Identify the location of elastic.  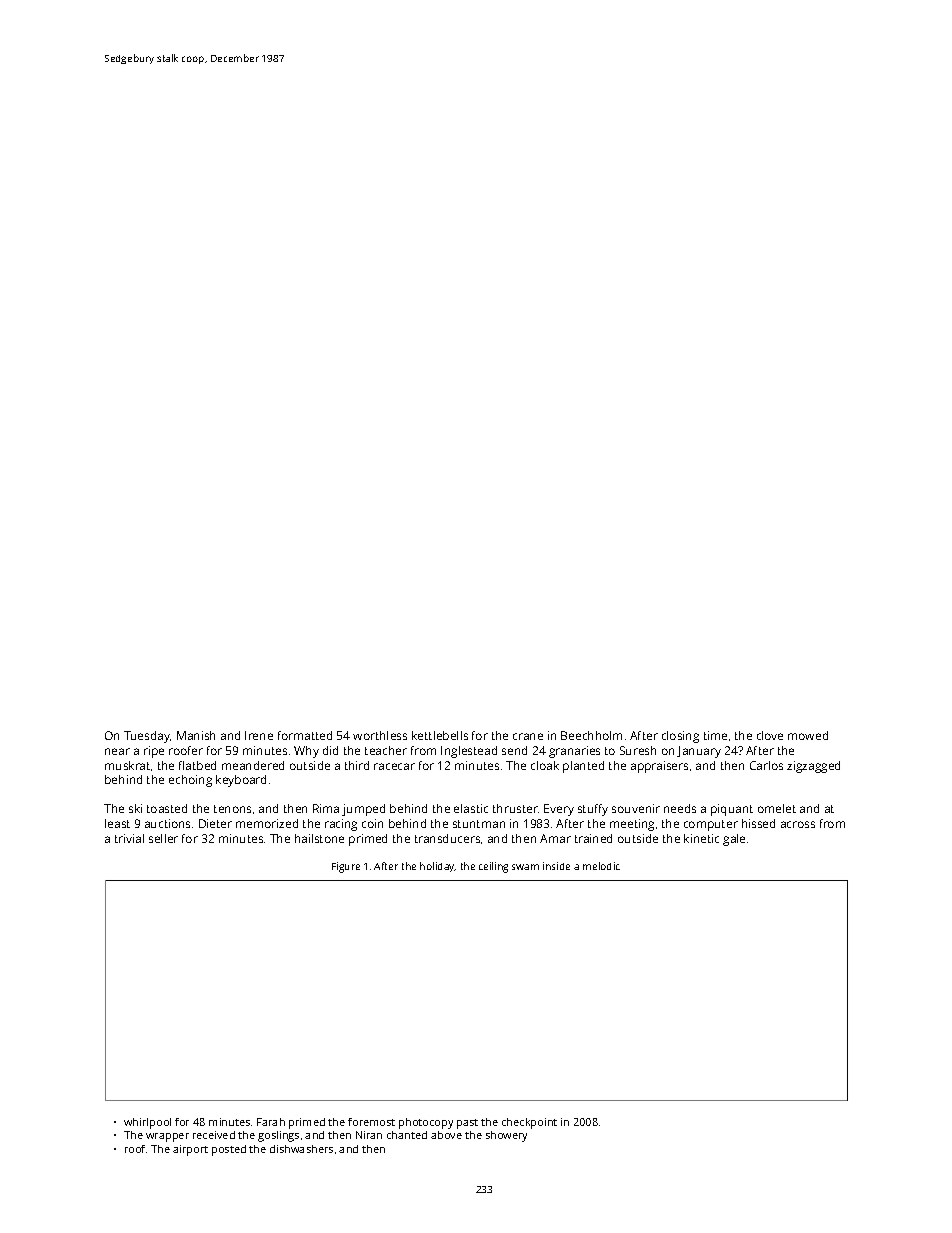
(471, 808).
